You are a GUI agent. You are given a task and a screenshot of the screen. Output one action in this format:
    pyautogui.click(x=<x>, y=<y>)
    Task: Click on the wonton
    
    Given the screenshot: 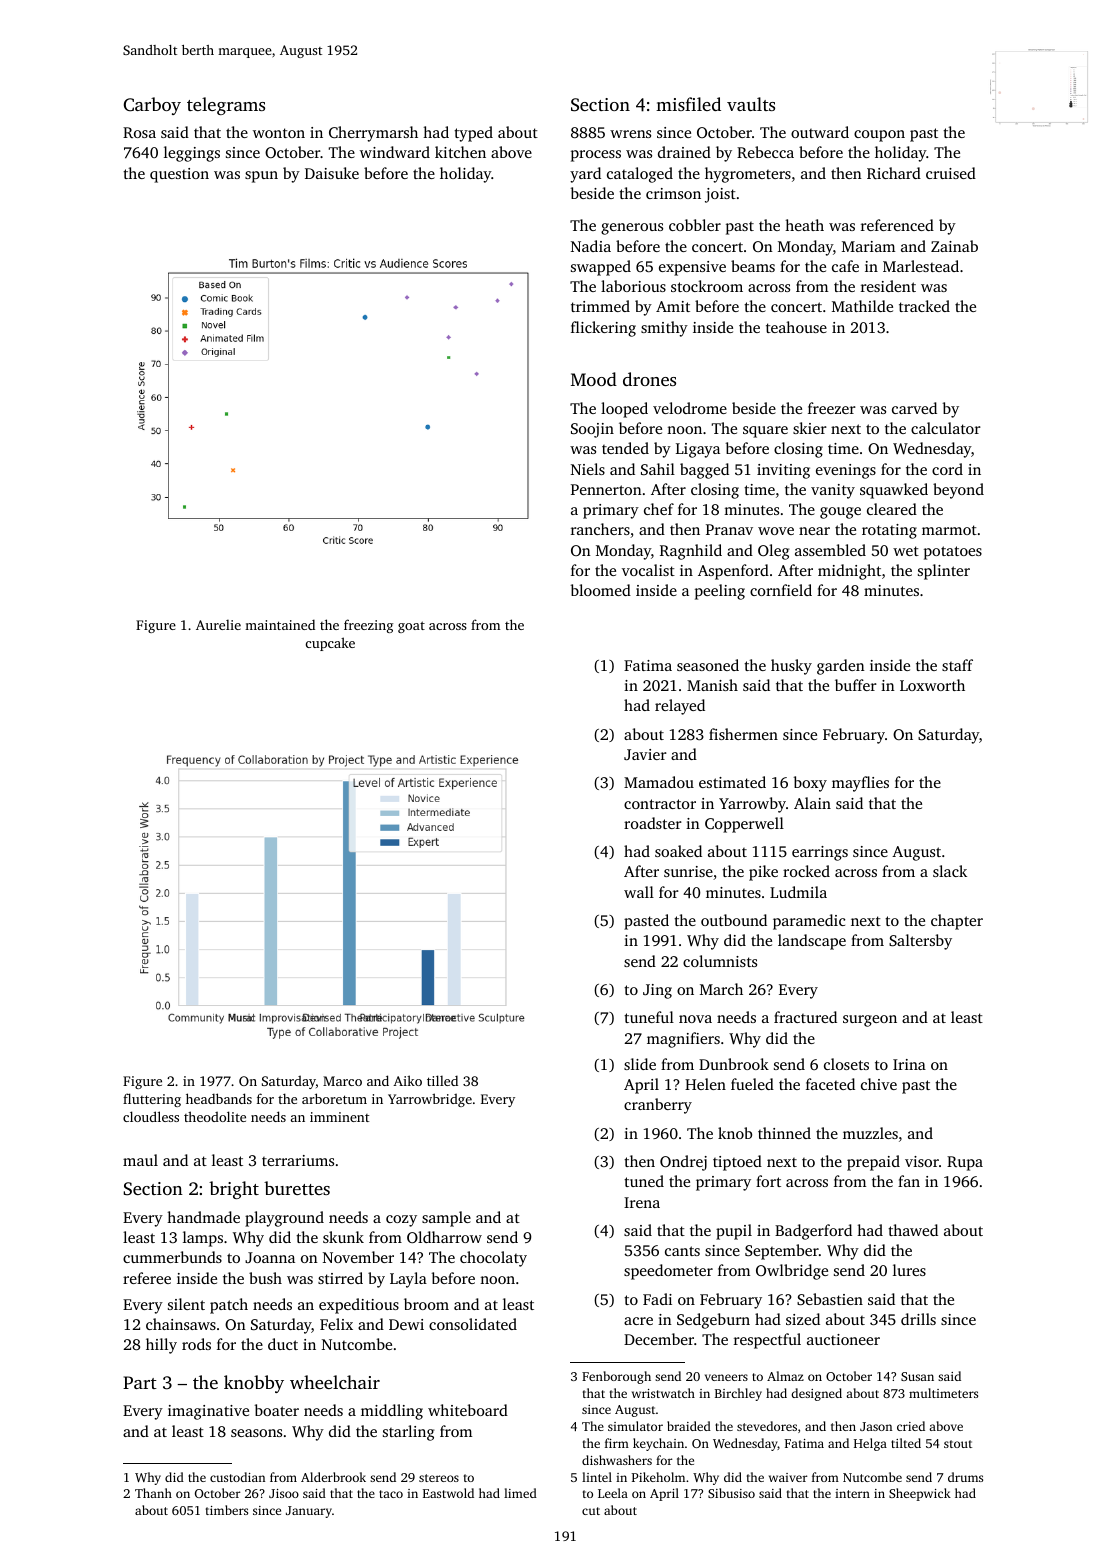 What is the action you would take?
    pyautogui.click(x=279, y=133)
